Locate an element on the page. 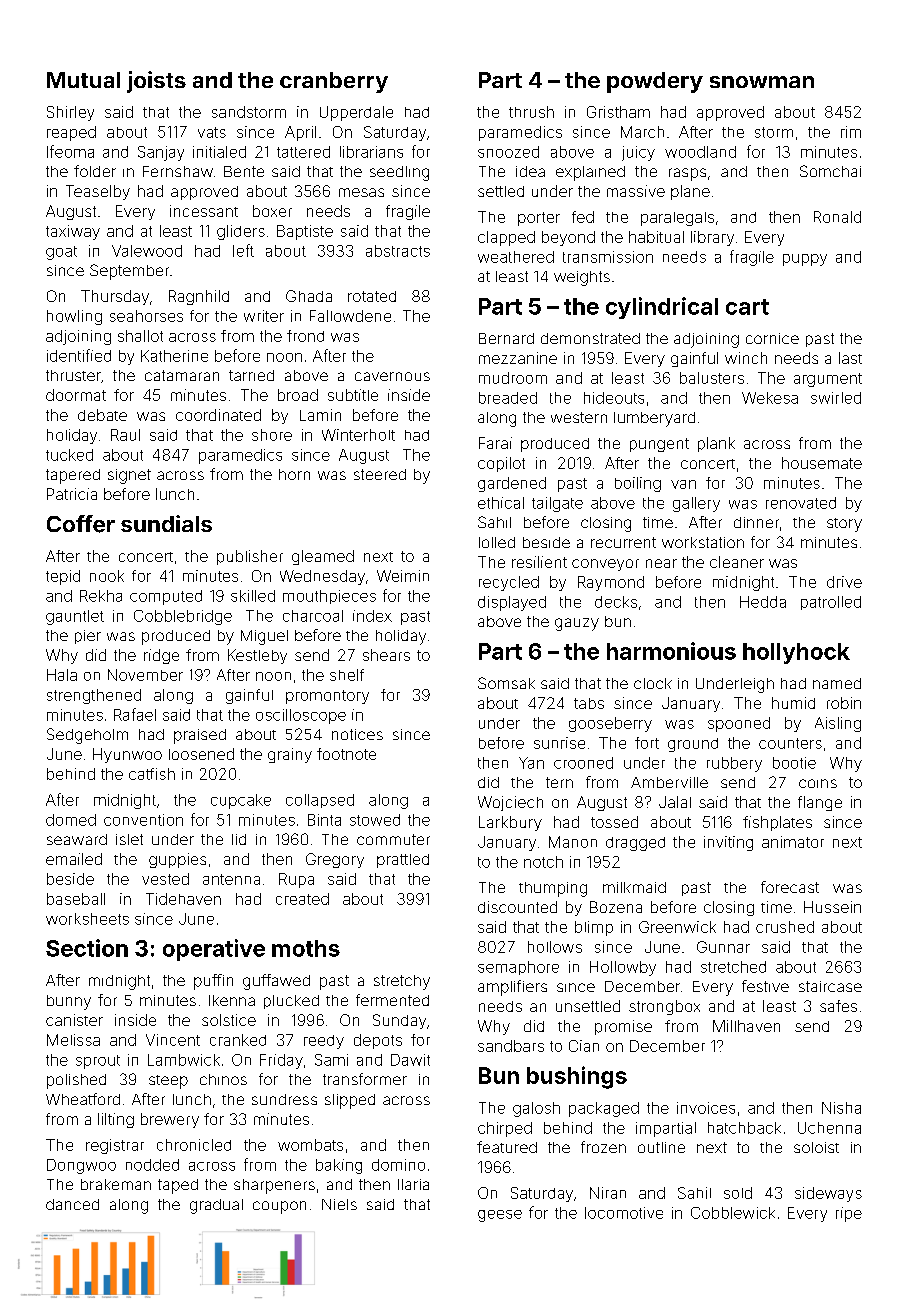 Image resolution: width=908 pixels, height=1316 pixels. thrush is located at coordinates (531, 112).
